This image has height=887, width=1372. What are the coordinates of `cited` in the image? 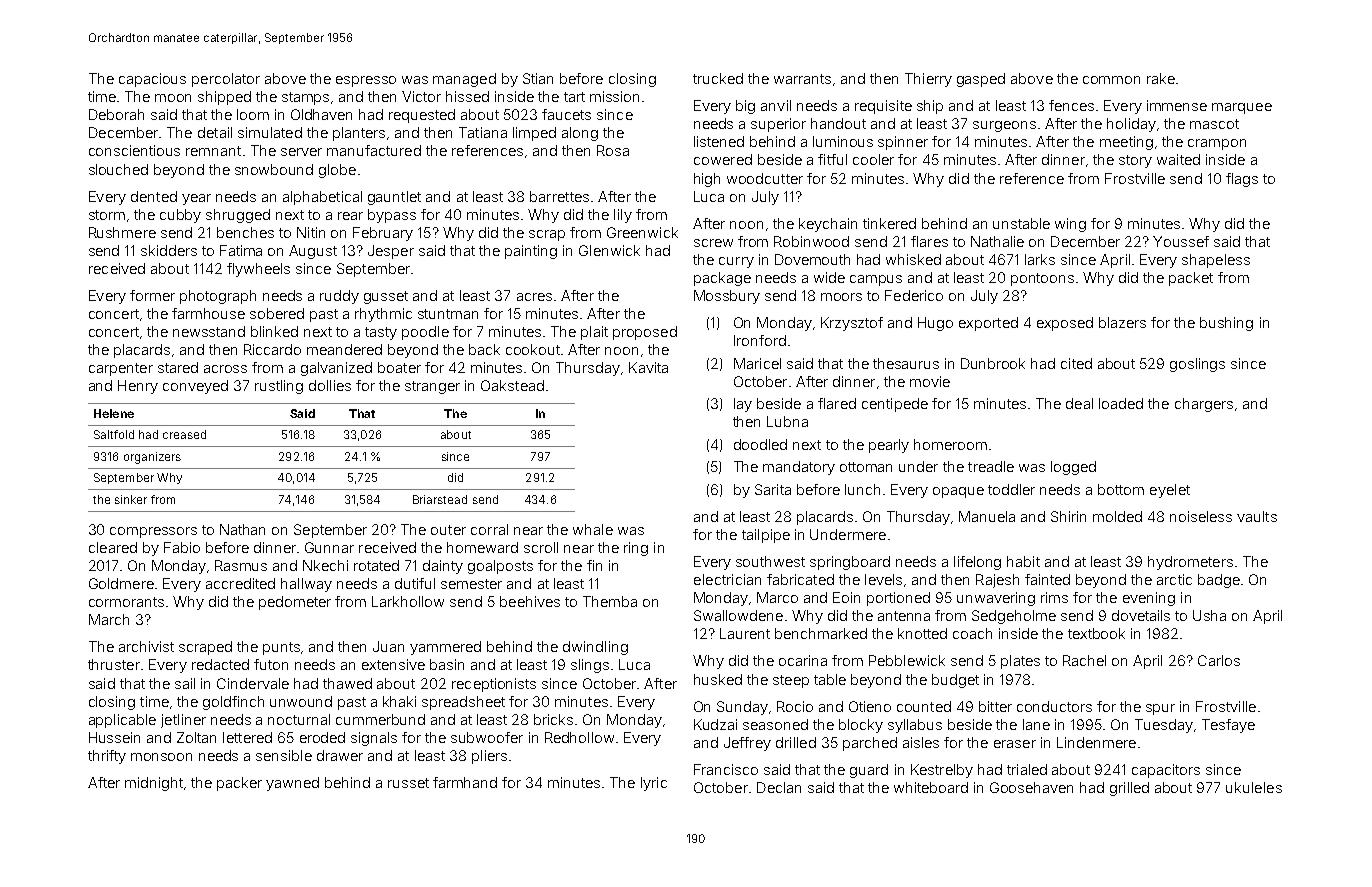 It's located at (1076, 363).
